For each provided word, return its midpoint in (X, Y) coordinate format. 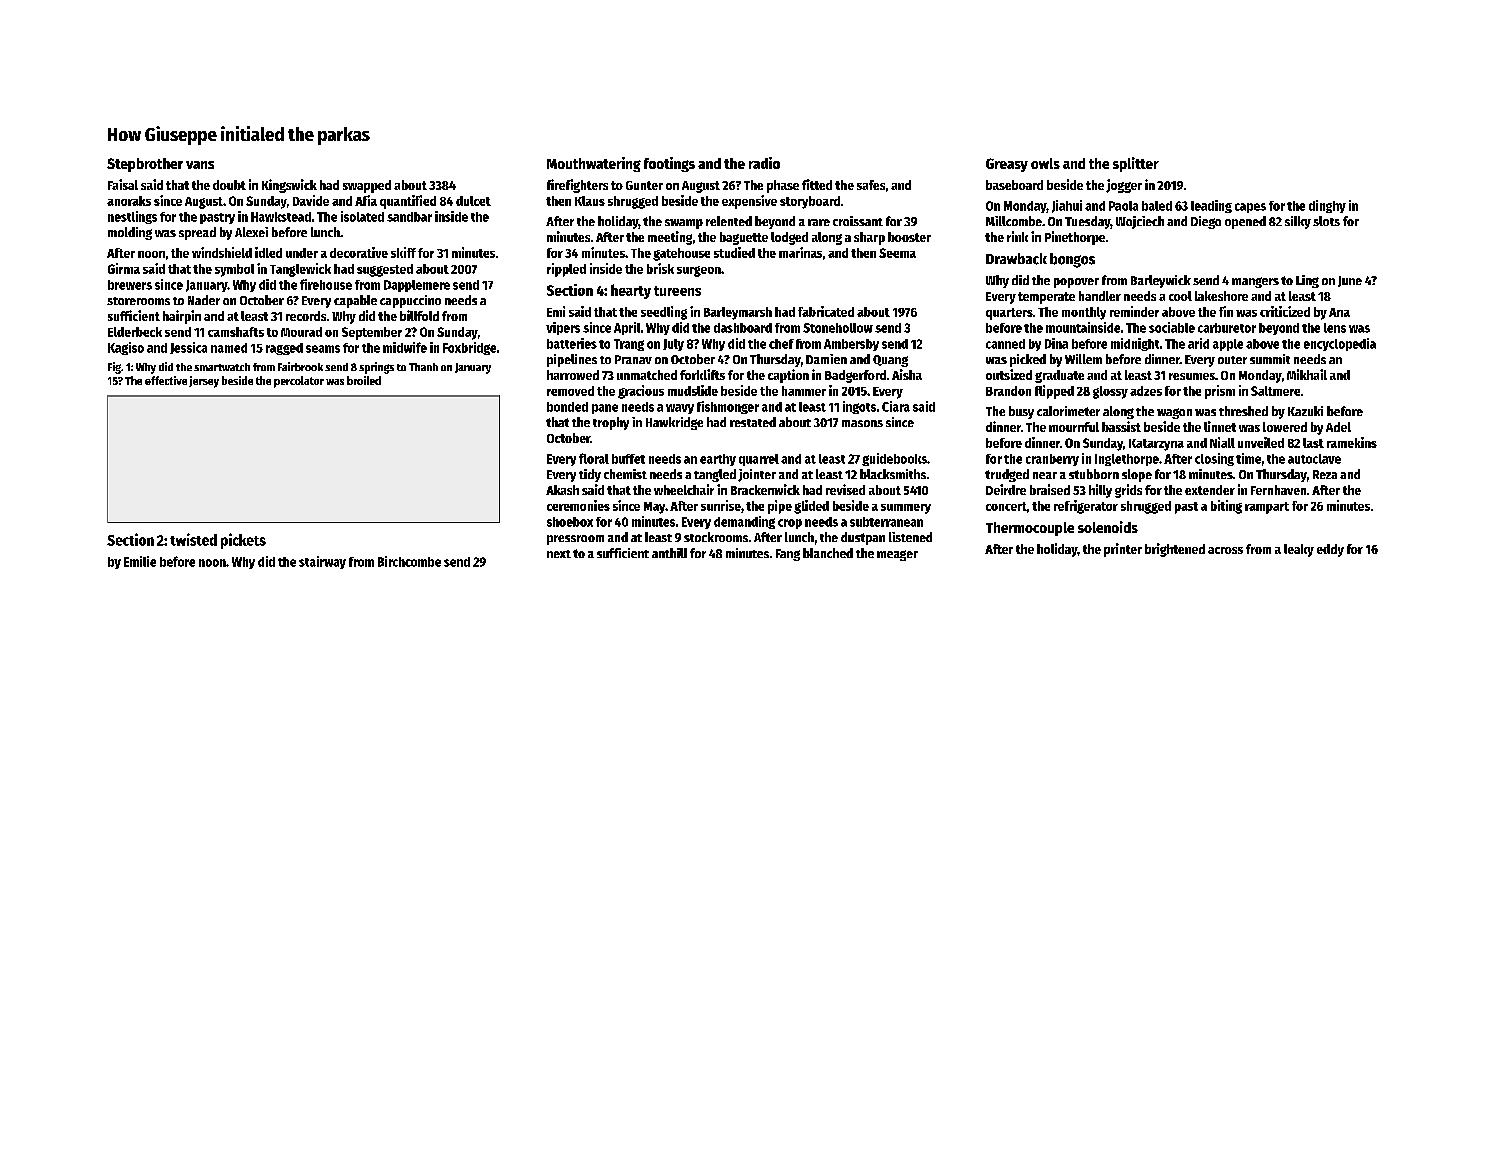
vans (200, 165)
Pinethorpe (1075, 238)
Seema (897, 253)
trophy (611, 423)
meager (897, 555)
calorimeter (1068, 411)
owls (1045, 163)
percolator (299, 382)
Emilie (140, 561)
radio (764, 163)
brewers (130, 285)
